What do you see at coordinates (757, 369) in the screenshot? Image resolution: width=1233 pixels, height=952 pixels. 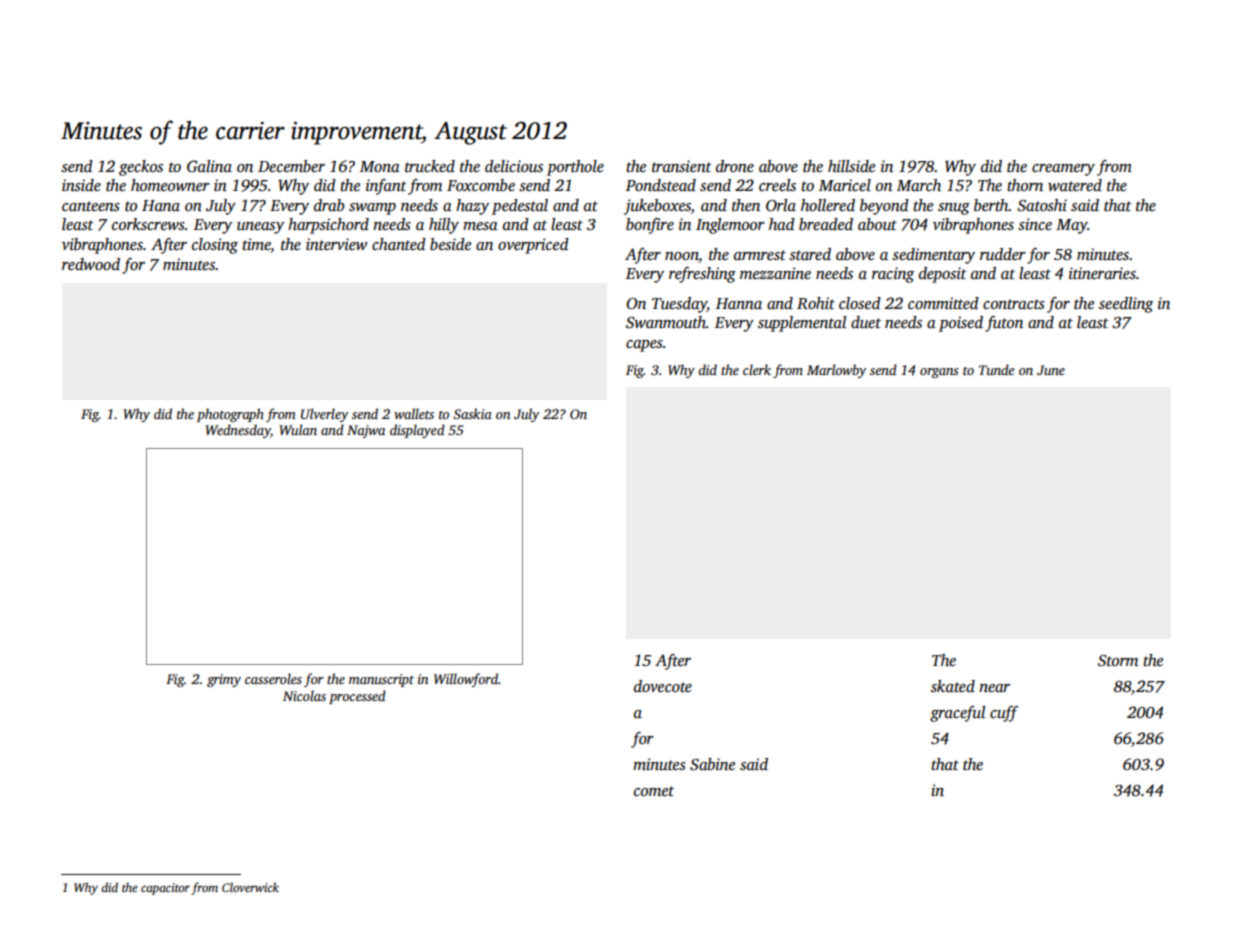 I see `clerk` at bounding box center [757, 369].
